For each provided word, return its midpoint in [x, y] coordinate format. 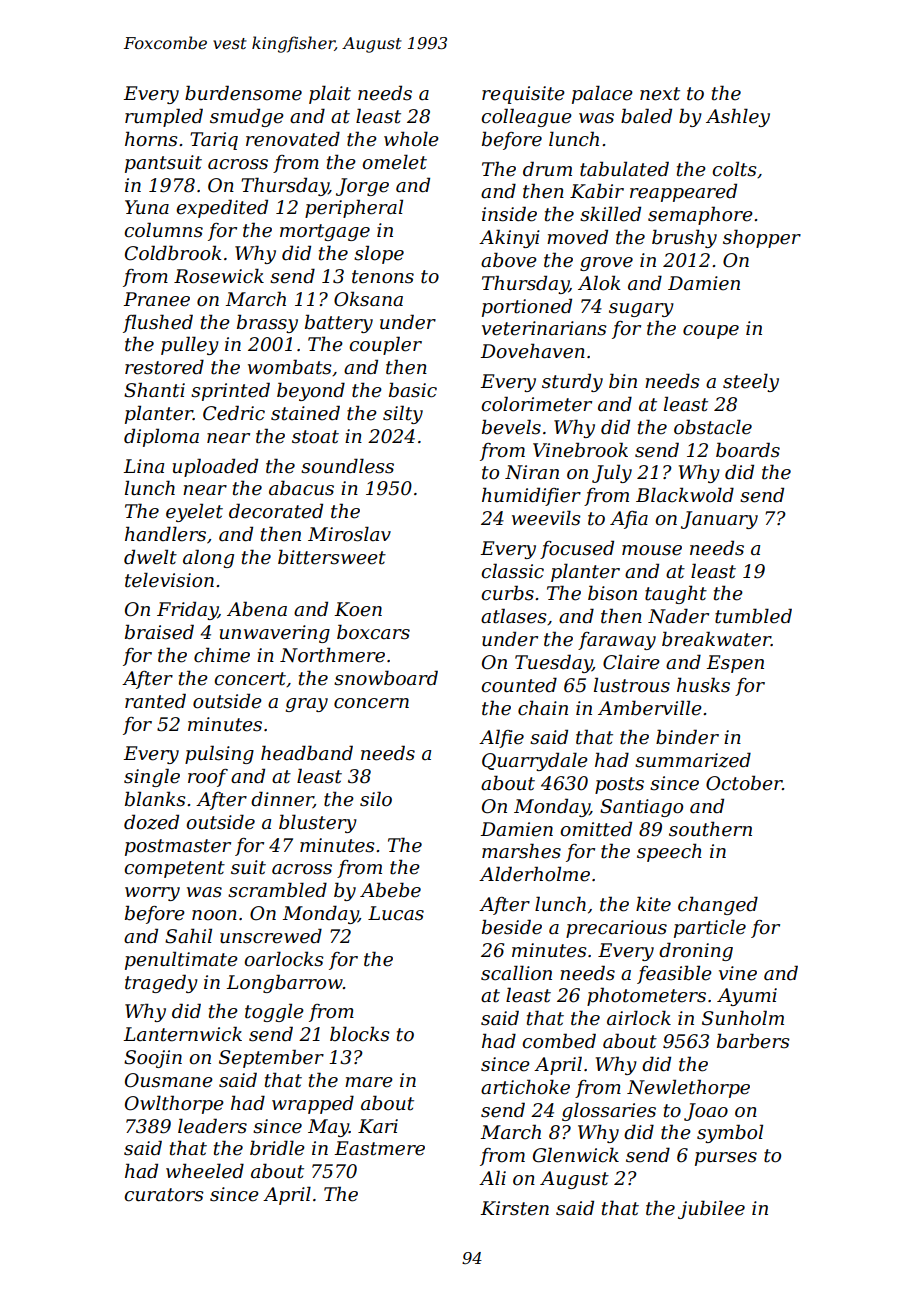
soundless [347, 466]
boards [748, 450]
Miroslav [349, 534]
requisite [523, 95]
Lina [143, 466]
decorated [276, 511]
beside [512, 927]
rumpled [164, 117]
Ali [492, 1177]
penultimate [181, 960]
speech [669, 852]
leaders [212, 1126]
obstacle [713, 427]
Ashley [738, 117]
